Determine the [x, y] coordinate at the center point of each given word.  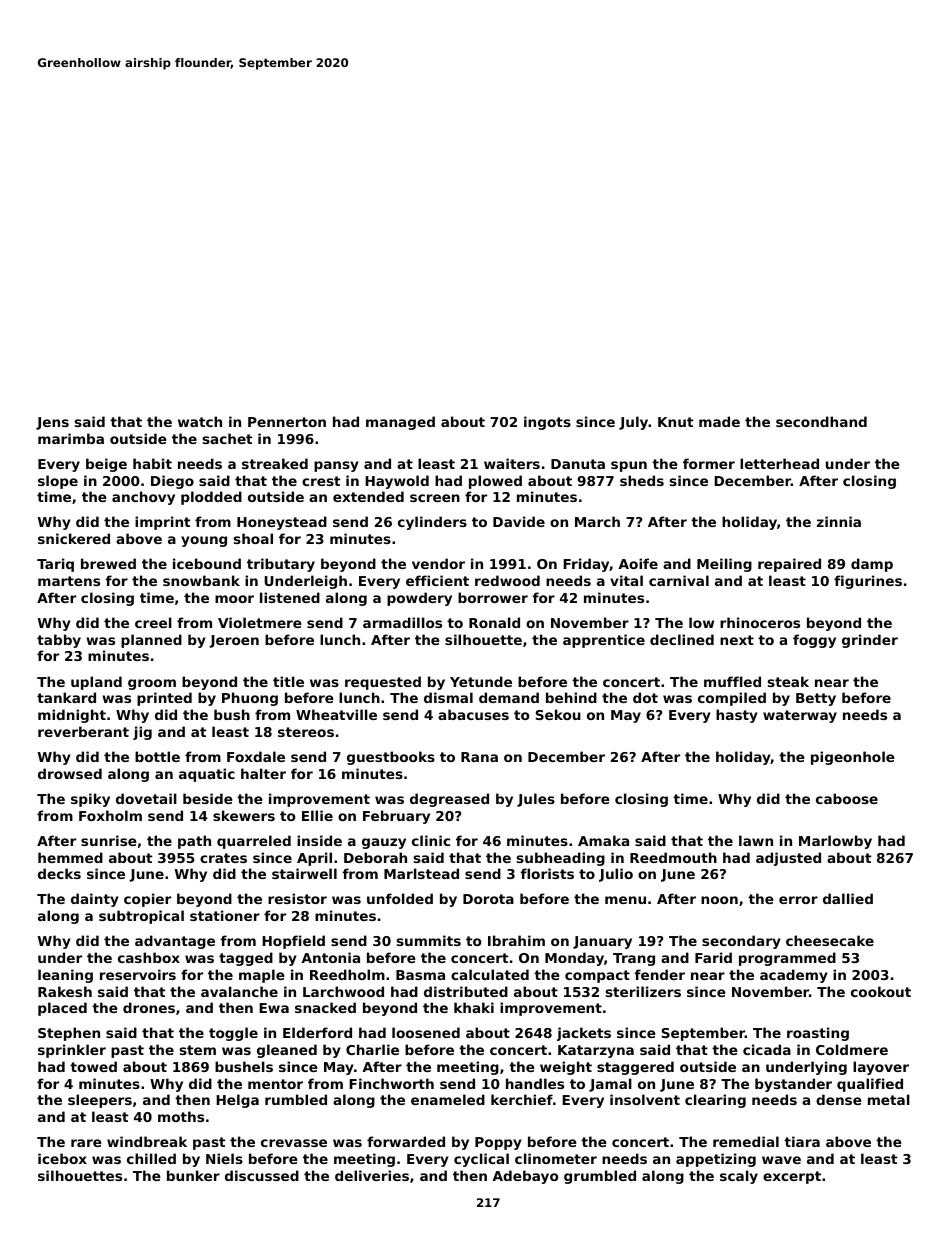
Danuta [578, 464]
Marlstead [421, 873]
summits [429, 940]
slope [58, 482]
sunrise [109, 840]
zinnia [839, 521]
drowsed [70, 773]
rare [86, 1143]
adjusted [788, 859]
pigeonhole [853, 758]
